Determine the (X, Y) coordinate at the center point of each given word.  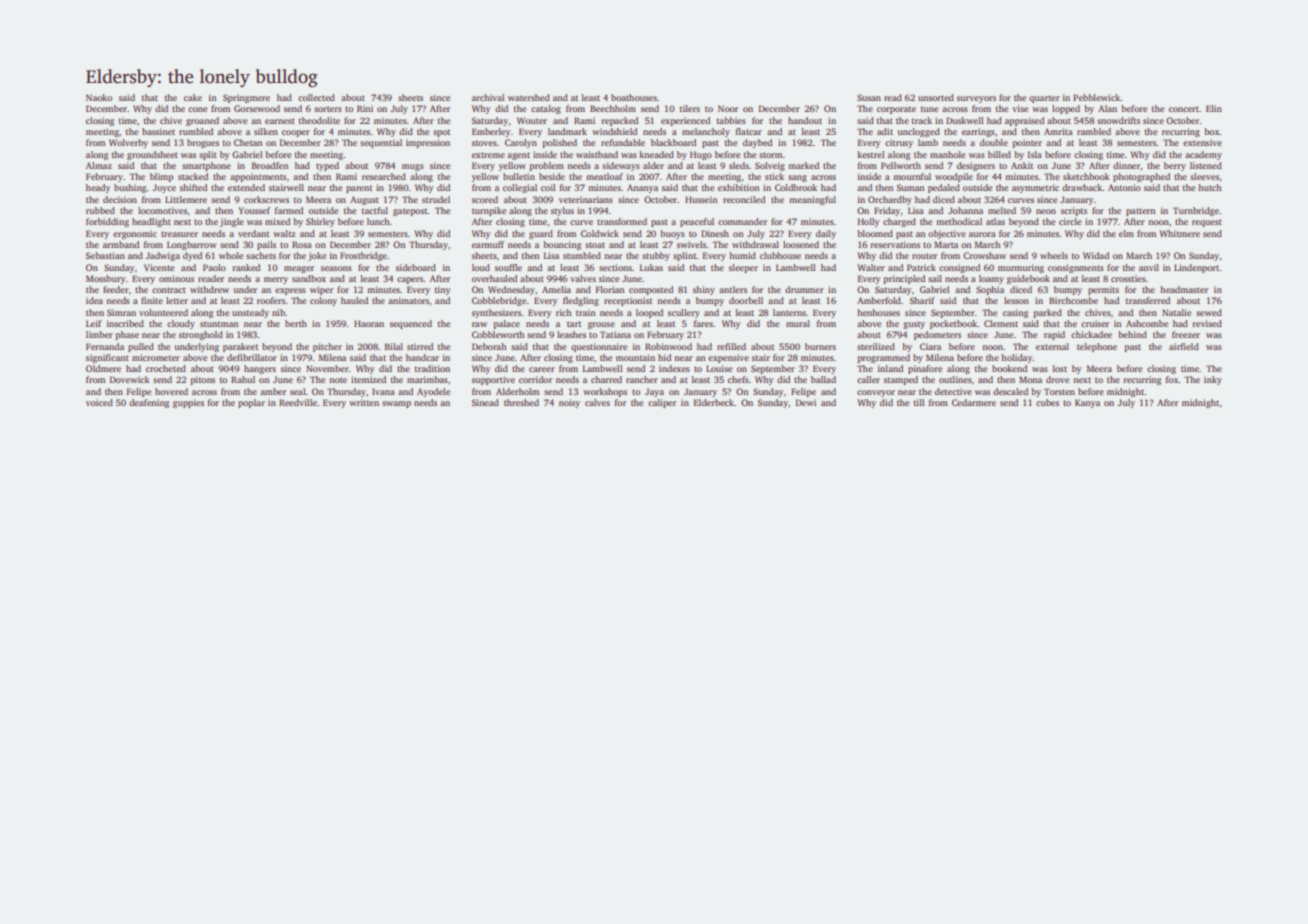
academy (1203, 155)
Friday (887, 211)
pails (266, 245)
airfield (1184, 346)
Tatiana (615, 334)
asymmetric (1035, 188)
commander (742, 221)
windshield (614, 131)
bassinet (158, 131)
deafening (149, 403)
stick (774, 176)
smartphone (206, 166)
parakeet (240, 347)
